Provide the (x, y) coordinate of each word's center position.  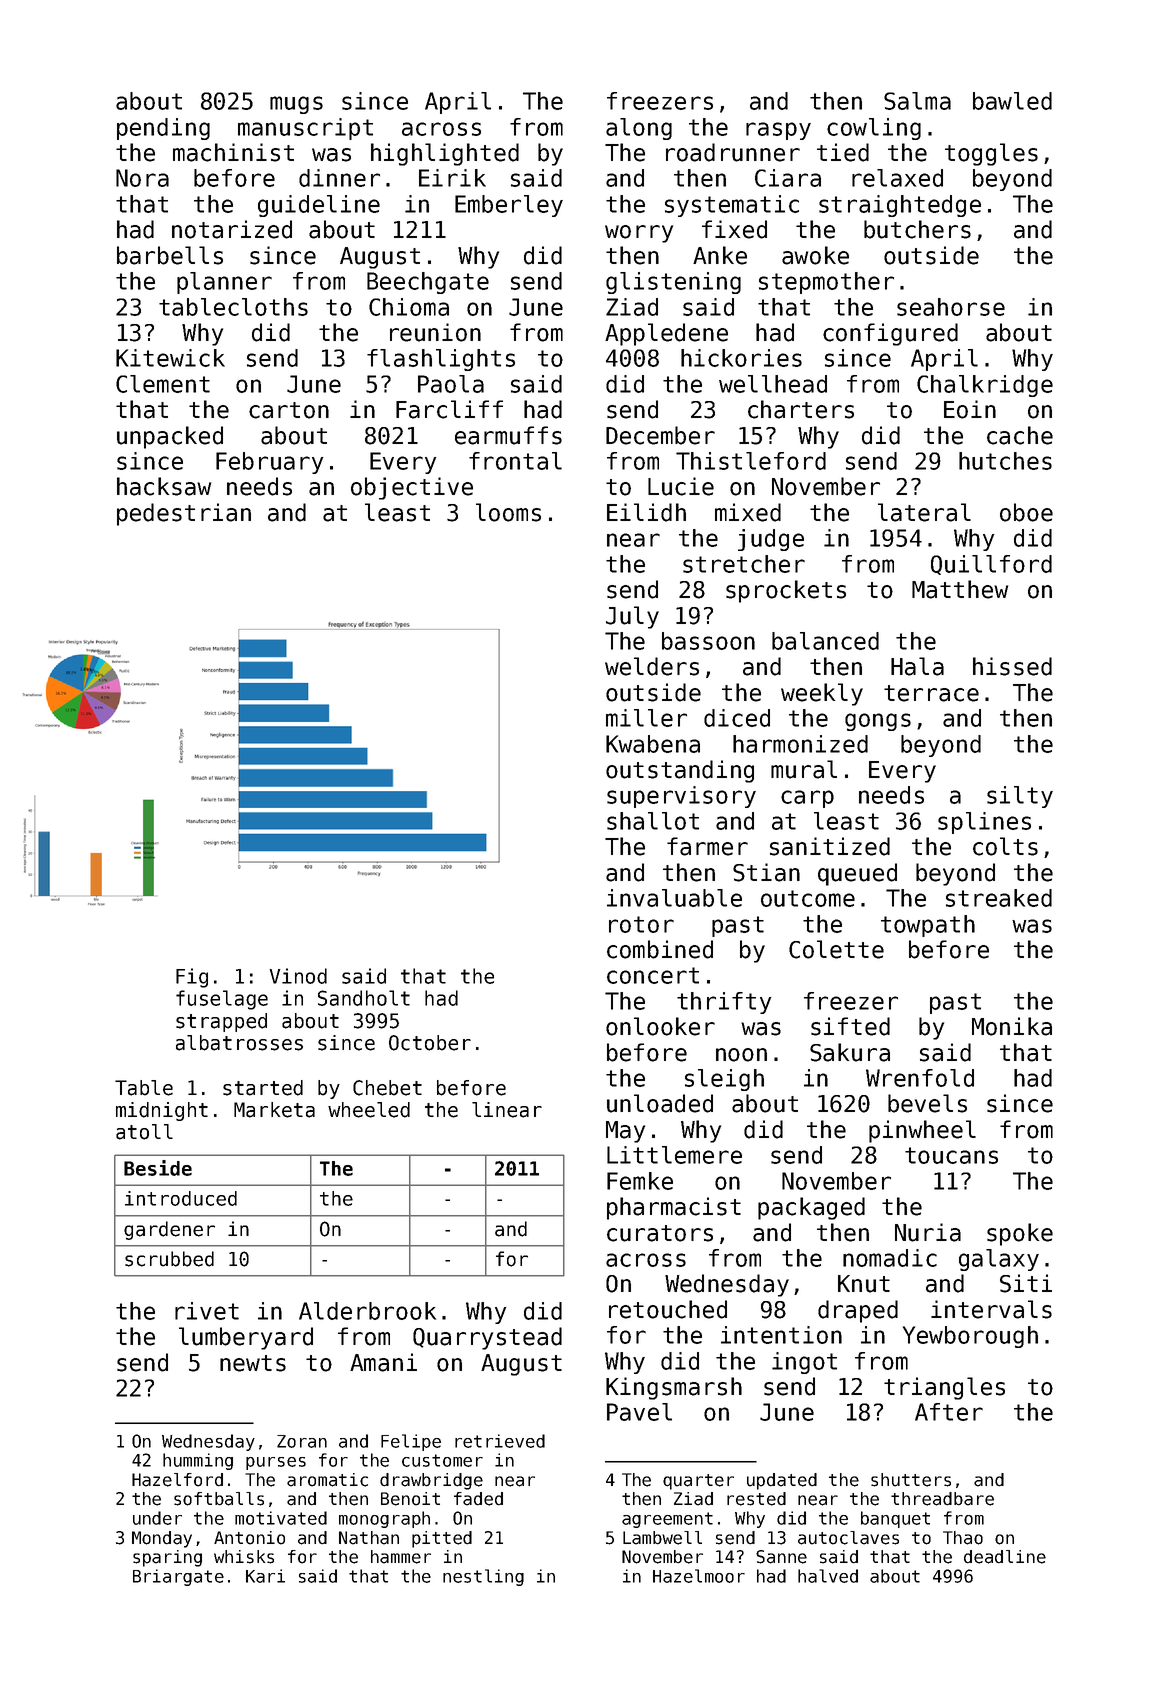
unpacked (170, 437)
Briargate (178, 1577)
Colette (836, 949)
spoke (1020, 1234)
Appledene (666, 334)
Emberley (509, 206)
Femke (640, 1181)
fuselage (222, 1000)
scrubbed (169, 1259)
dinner (339, 178)
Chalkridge (985, 386)
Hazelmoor (699, 1576)
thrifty (724, 1003)
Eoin (970, 409)
